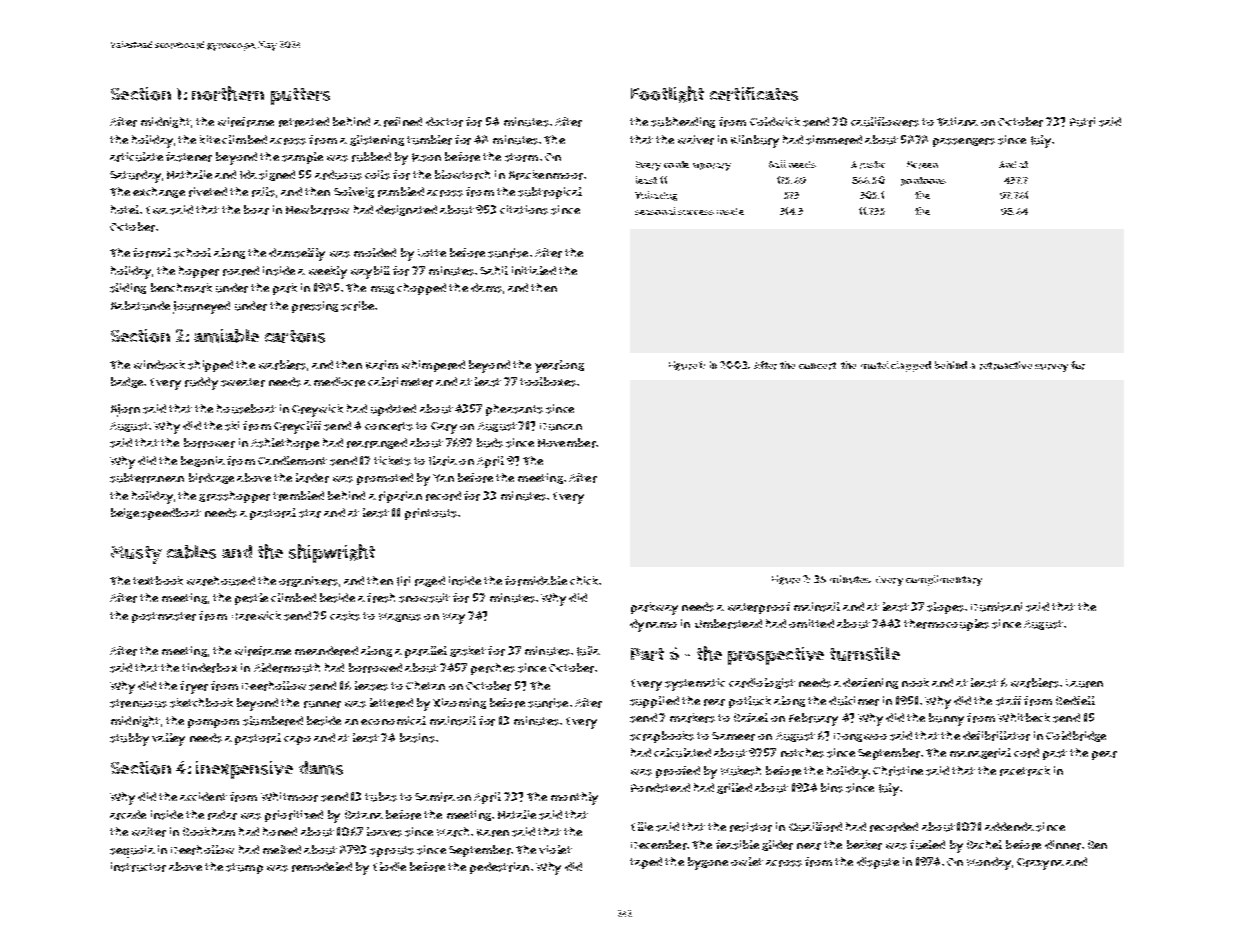 This image has height=952, width=1233. I want to click on pontoons, so click(923, 181).
